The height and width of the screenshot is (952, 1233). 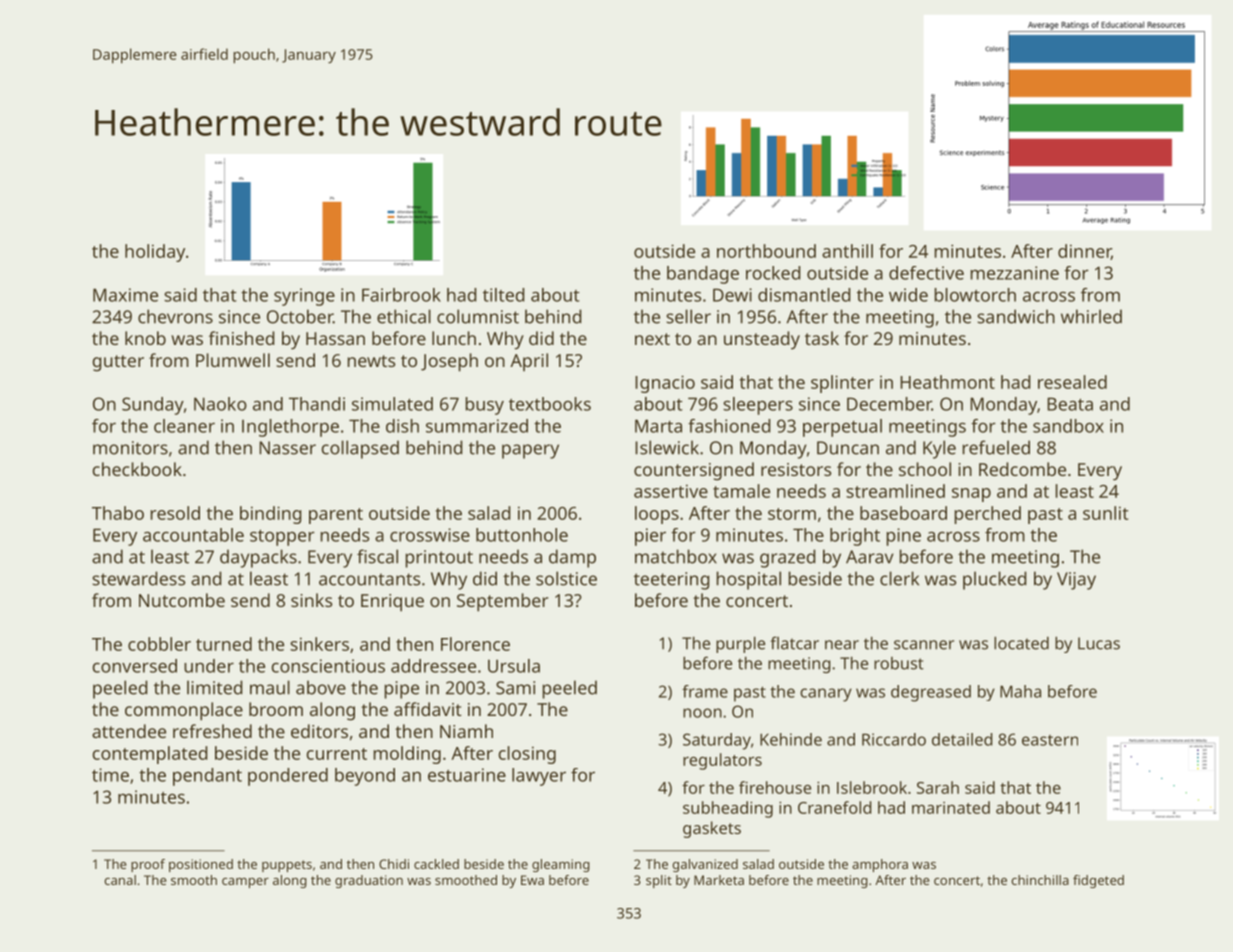 I want to click on holiday, so click(x=155, y=253).
